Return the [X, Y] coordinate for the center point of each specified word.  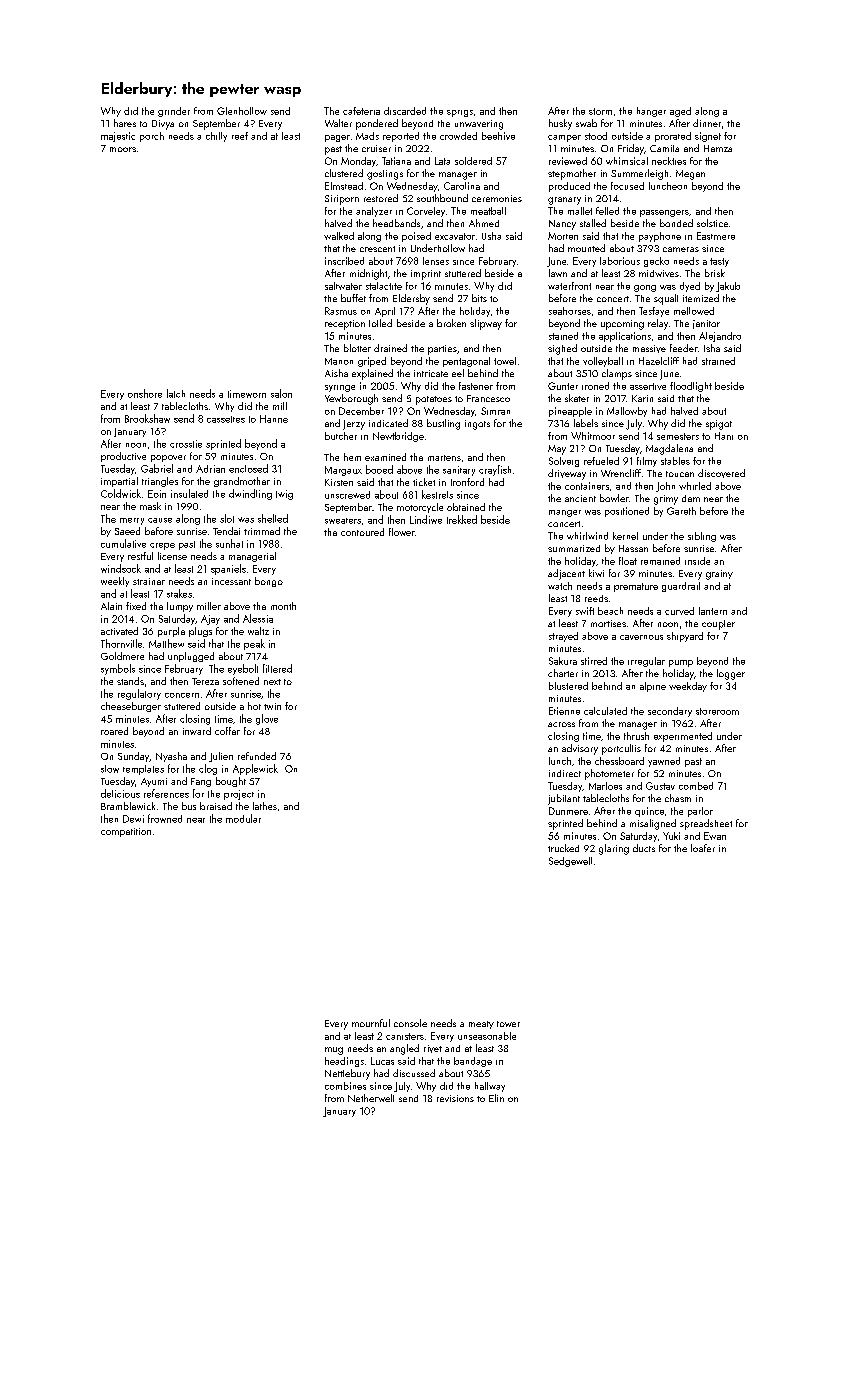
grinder [174, 112]
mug [334, 1051]
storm [600, 111]
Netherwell [371, 1098]
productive [123, 457]
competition [126, 832]
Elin [496, 1098]
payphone [660, 237]
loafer [703, 848]
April [385, 312]
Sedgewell [570, 862]
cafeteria [361, 111]
